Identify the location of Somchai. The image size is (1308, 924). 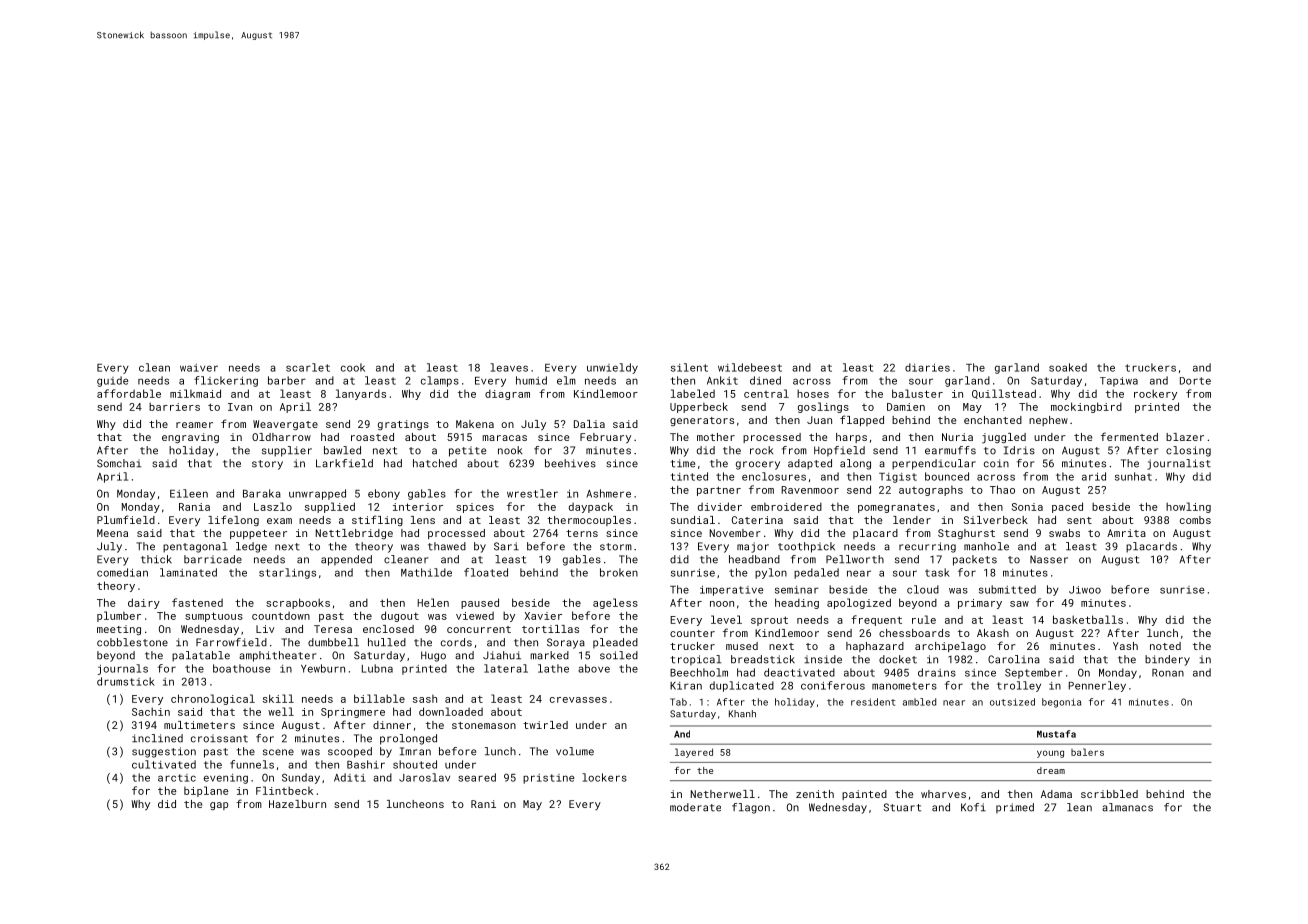
(119, 463).
